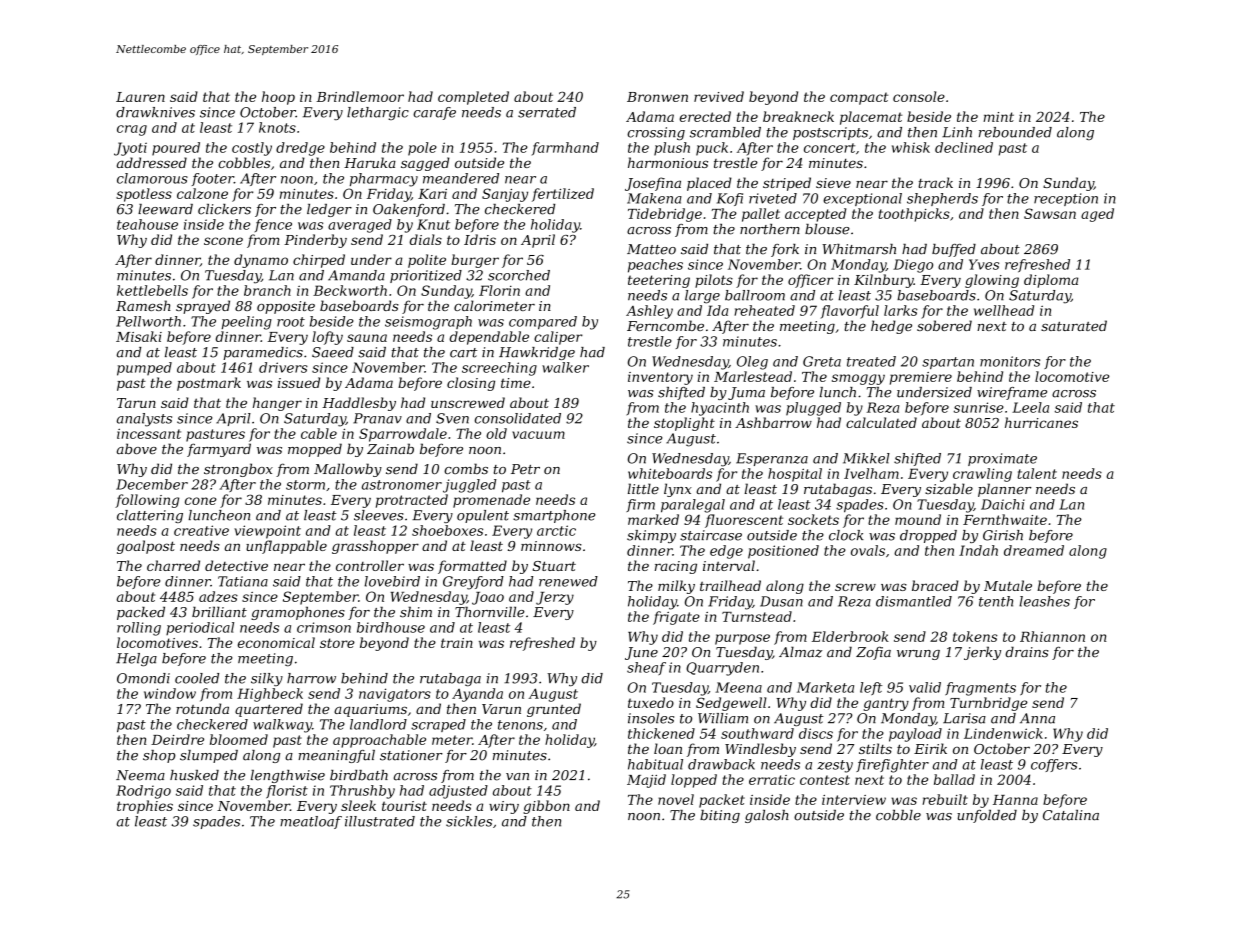 The image size is (1233, 952). What do you see at coordinates (719, 96) in the image?
I see `revived` at bounding box center [719, 96].
